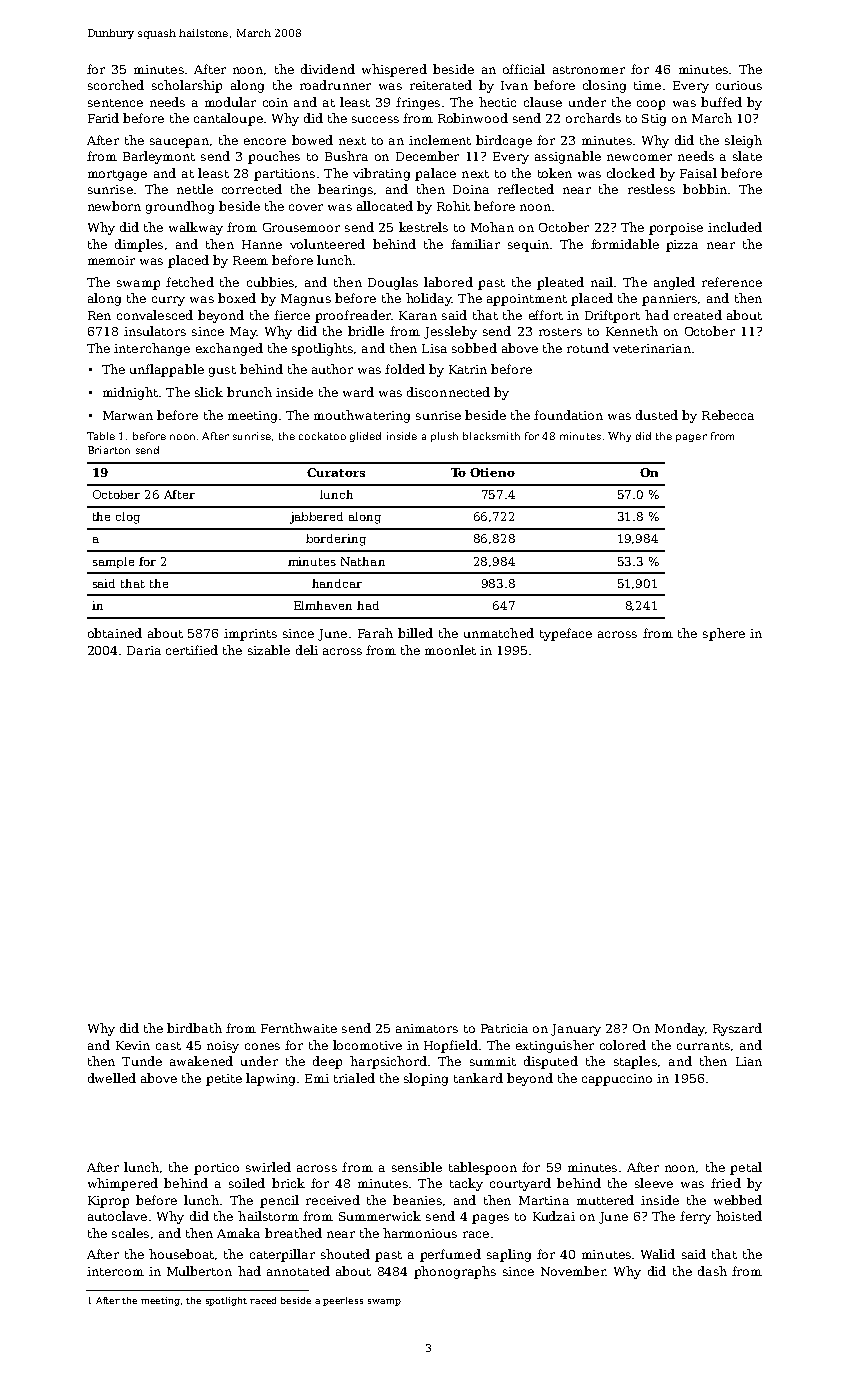 This screenshot has height=1400, width=849. Describe the element at coordinates (566, 634) in the screenshot. I see `typeface` at that location.
